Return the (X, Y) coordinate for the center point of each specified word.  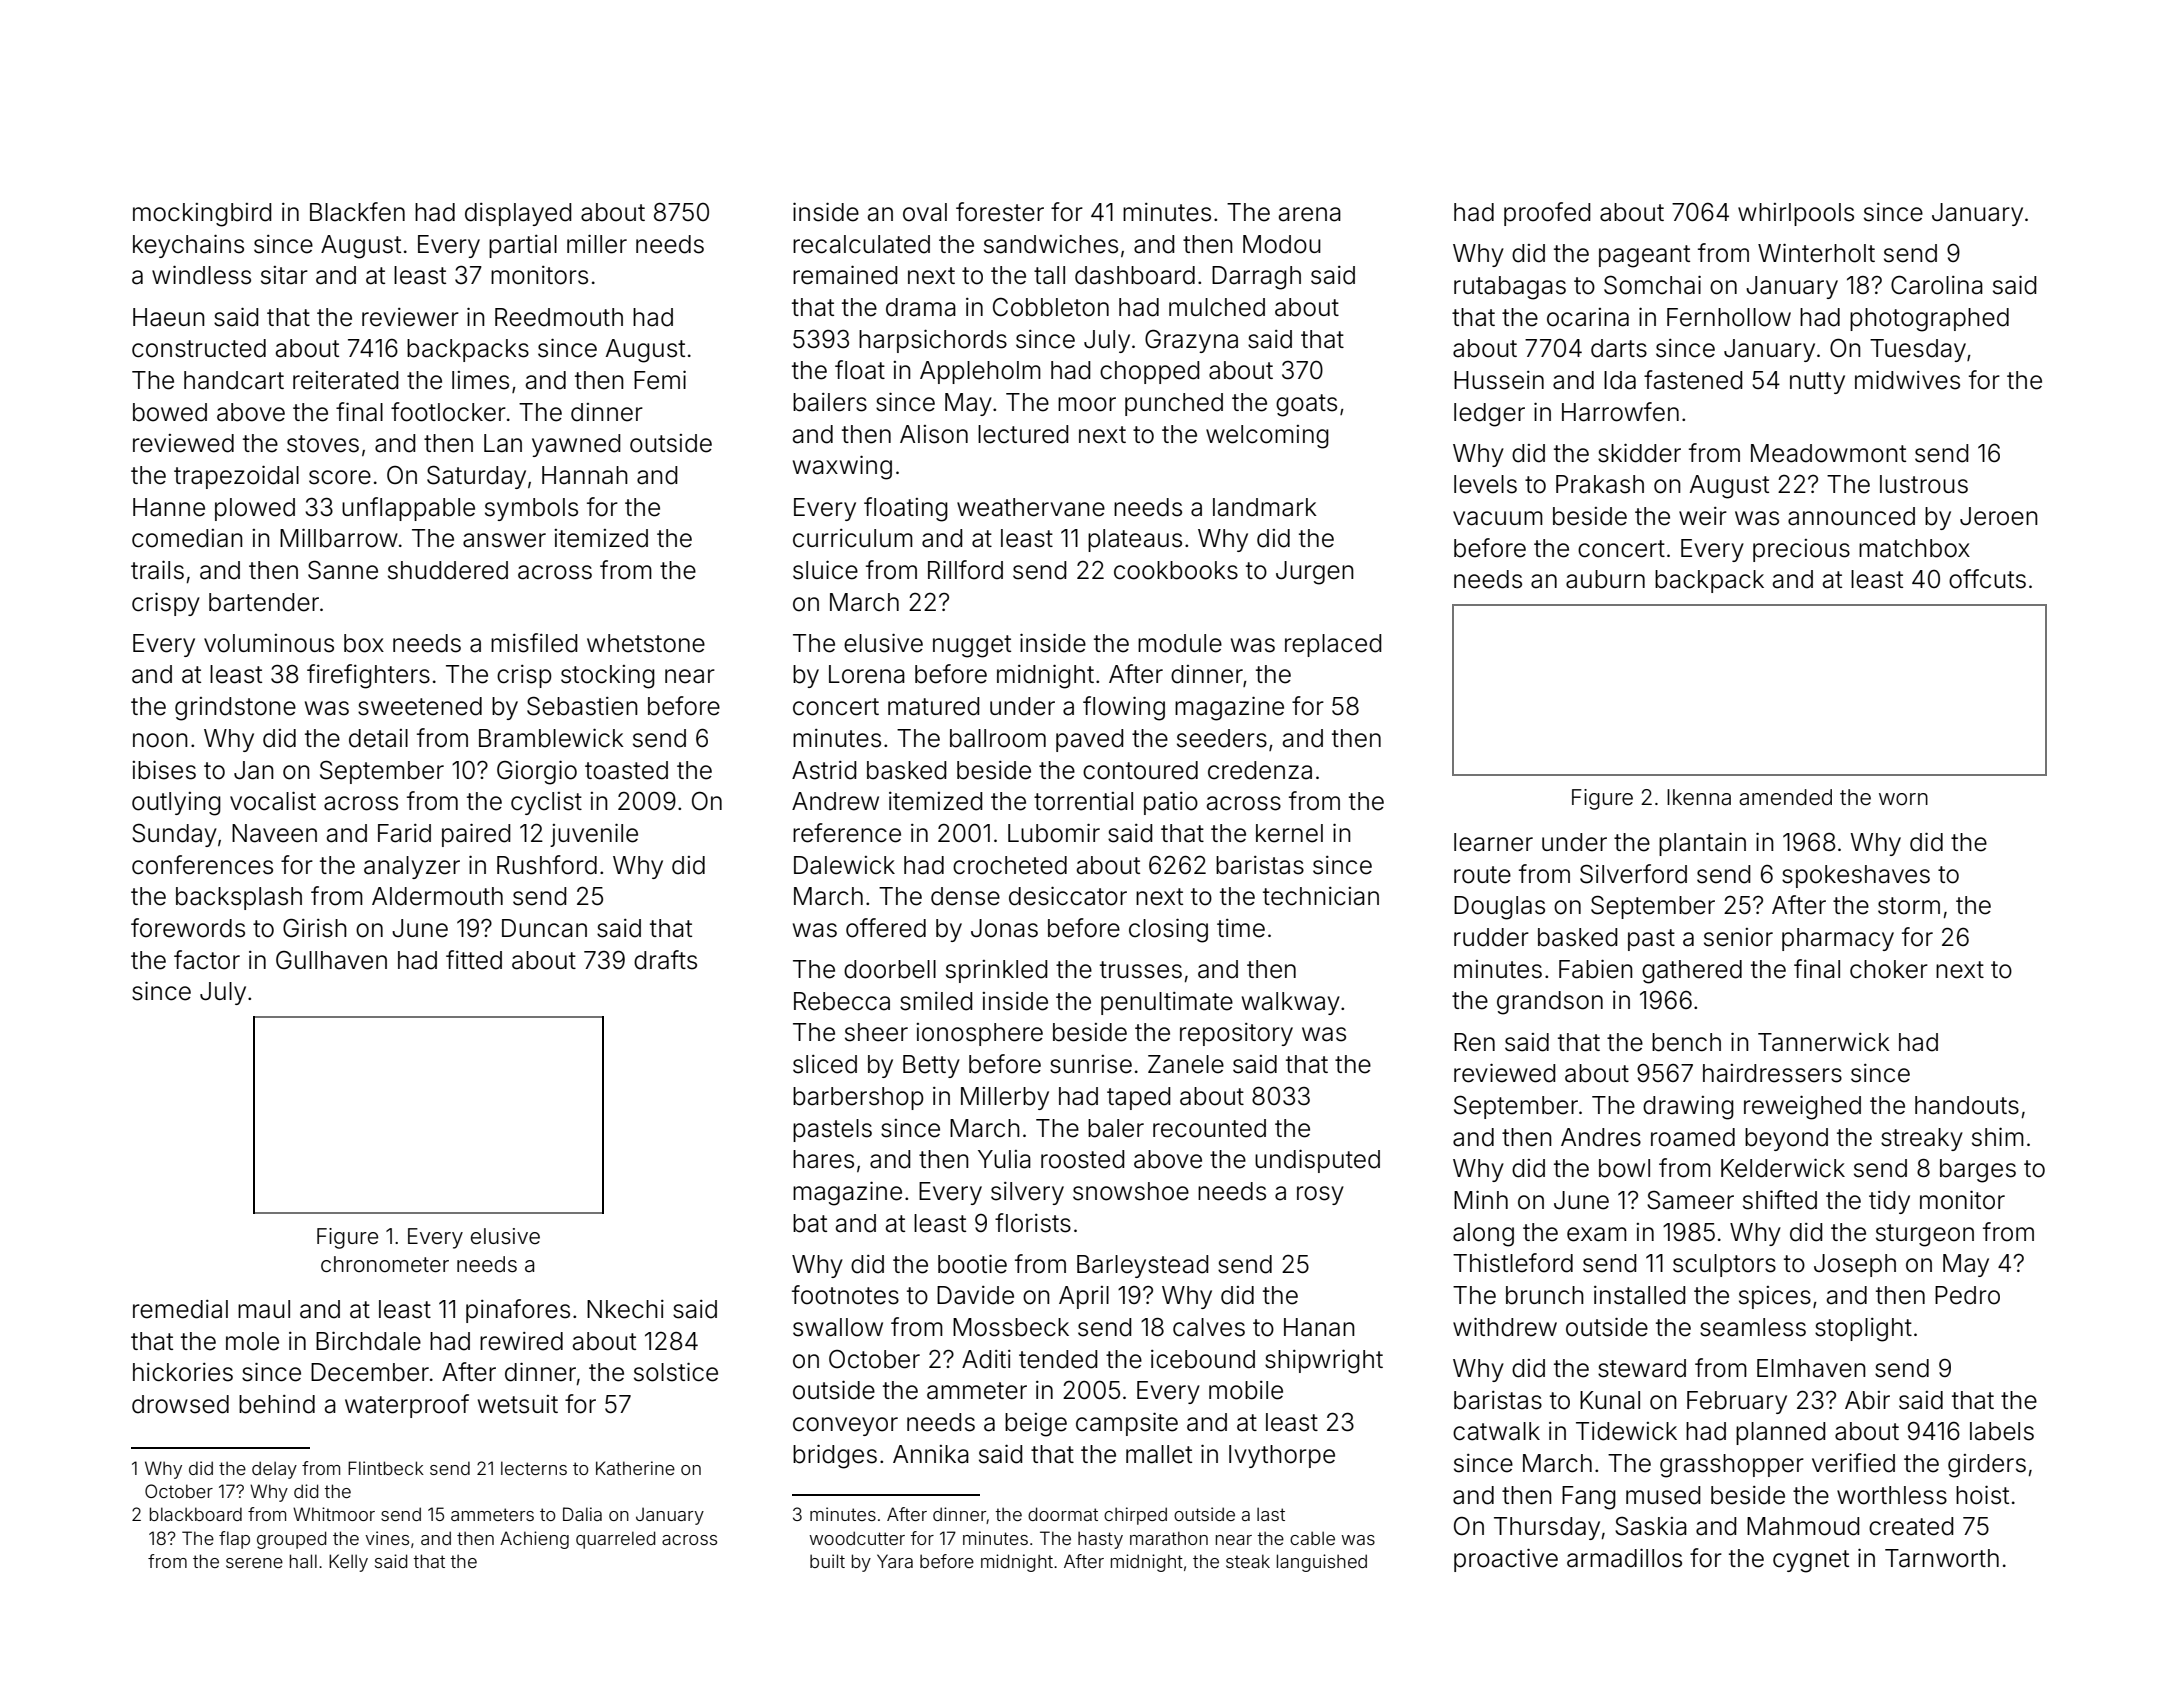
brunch (1545, 1295)
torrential (1083, 801)
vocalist (273, 801)
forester (1000, 212)
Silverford (1633, 874)
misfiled (534, 643)
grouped (291, 1540)
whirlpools (1796, 214)
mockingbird (202, 215)
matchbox (1914, 548)
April (1084, 1297)
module (1180, 643)
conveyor (845, 1426)
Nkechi (625, 1309)
